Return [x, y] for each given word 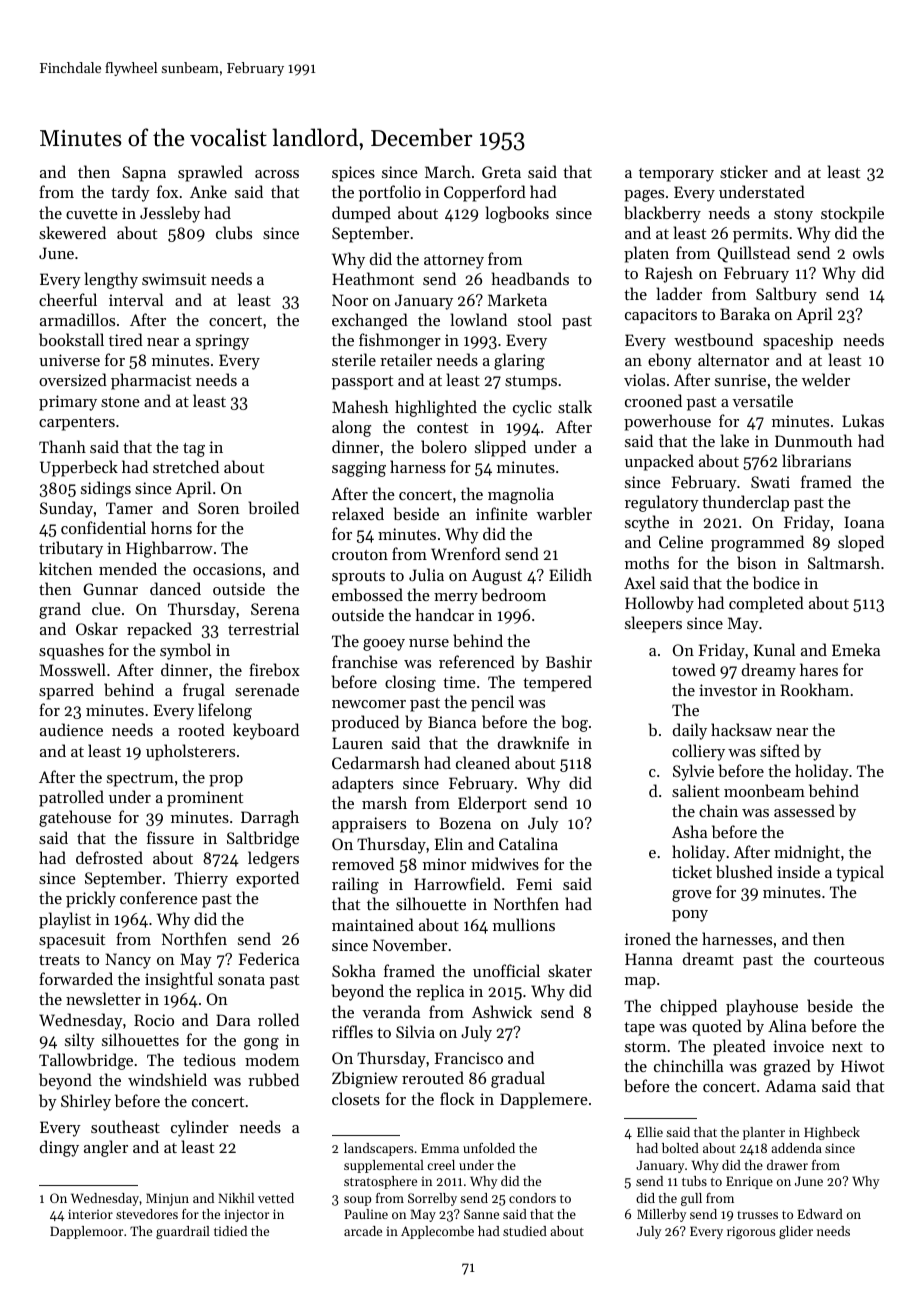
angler [106, 1148]
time [459, 682]
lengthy [111, 280]
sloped [861, 543]
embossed [367, 594]
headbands [530, 278]
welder [826, 379]
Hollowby [659, 604]
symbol [185, 651]
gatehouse [75, 818]
